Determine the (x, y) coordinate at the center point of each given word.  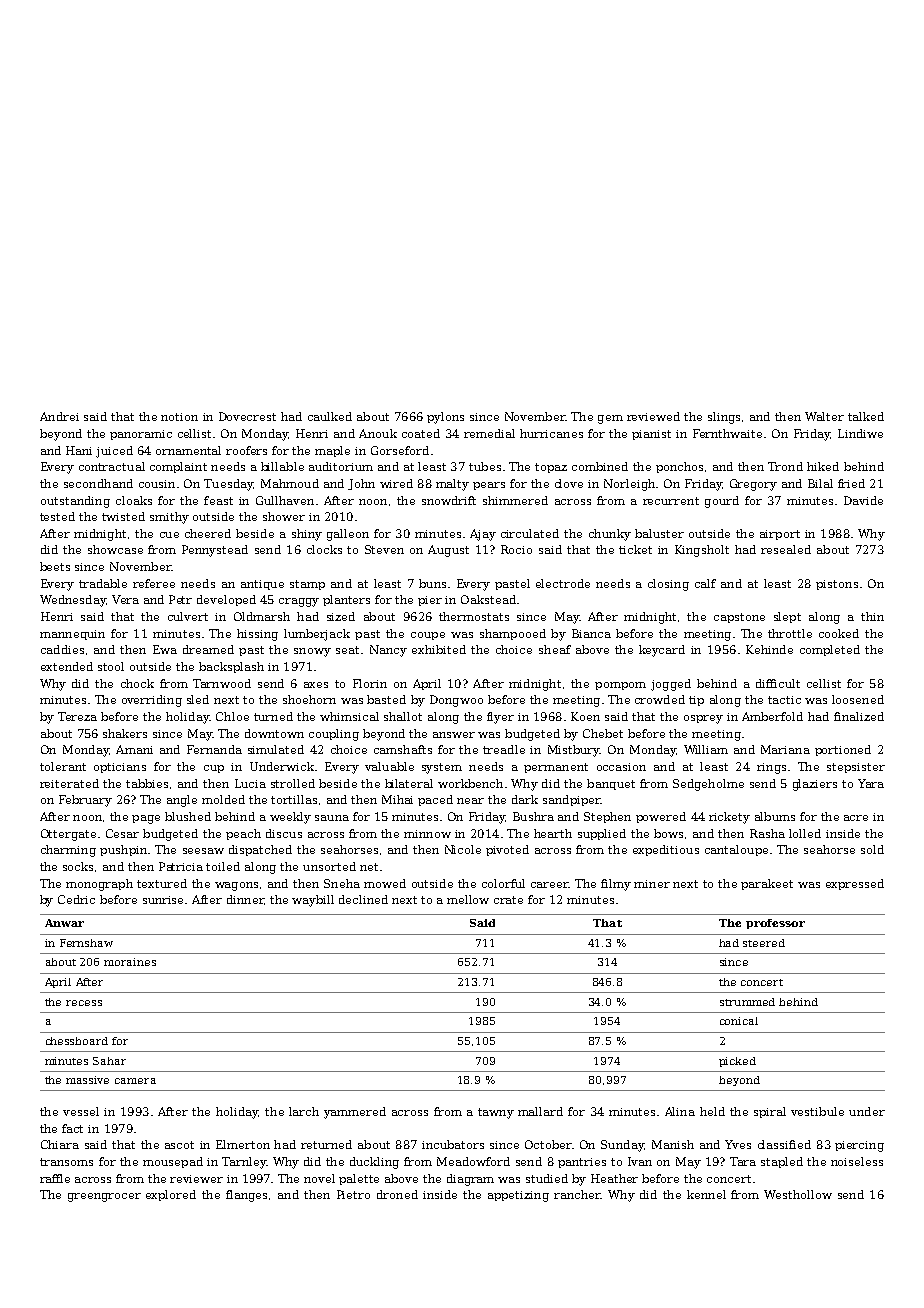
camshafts (403, 749)
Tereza (77, 716)
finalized (859, 716)
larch (304, 1111)
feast (218, 500)
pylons (445, 418)
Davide (863, 500)
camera (135, 1081)
